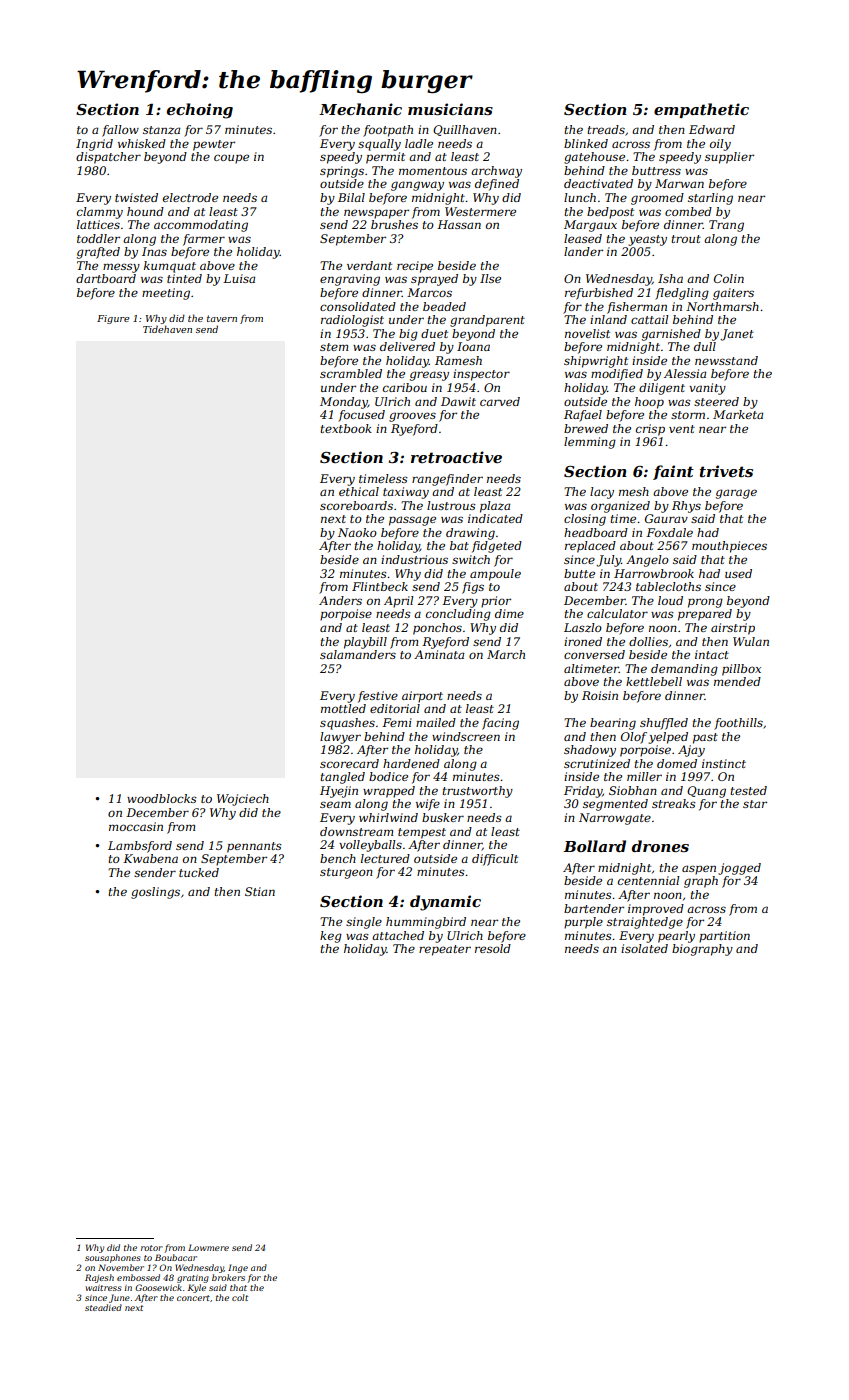 This image has width=849, height=1400. I want to click on empathetic, so click(701, 110).
